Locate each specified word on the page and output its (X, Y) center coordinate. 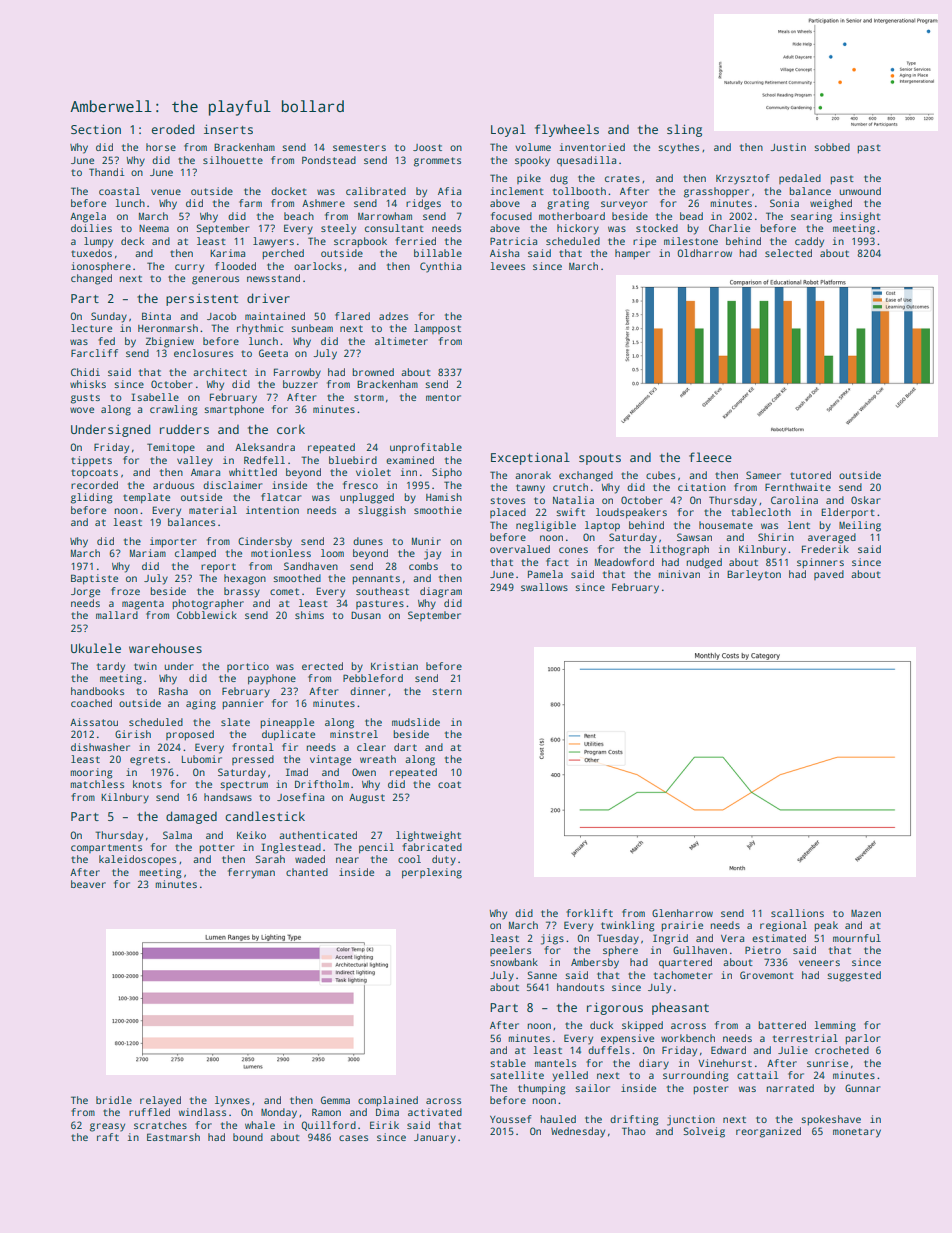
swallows (544, 587)
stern (447, 691)
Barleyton (754, 575)
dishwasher (100, 747)
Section (96, 129)
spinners (820, 563)
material (213, 510)
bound (248, 1137)
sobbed (832, 147)
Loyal (508, 130)
